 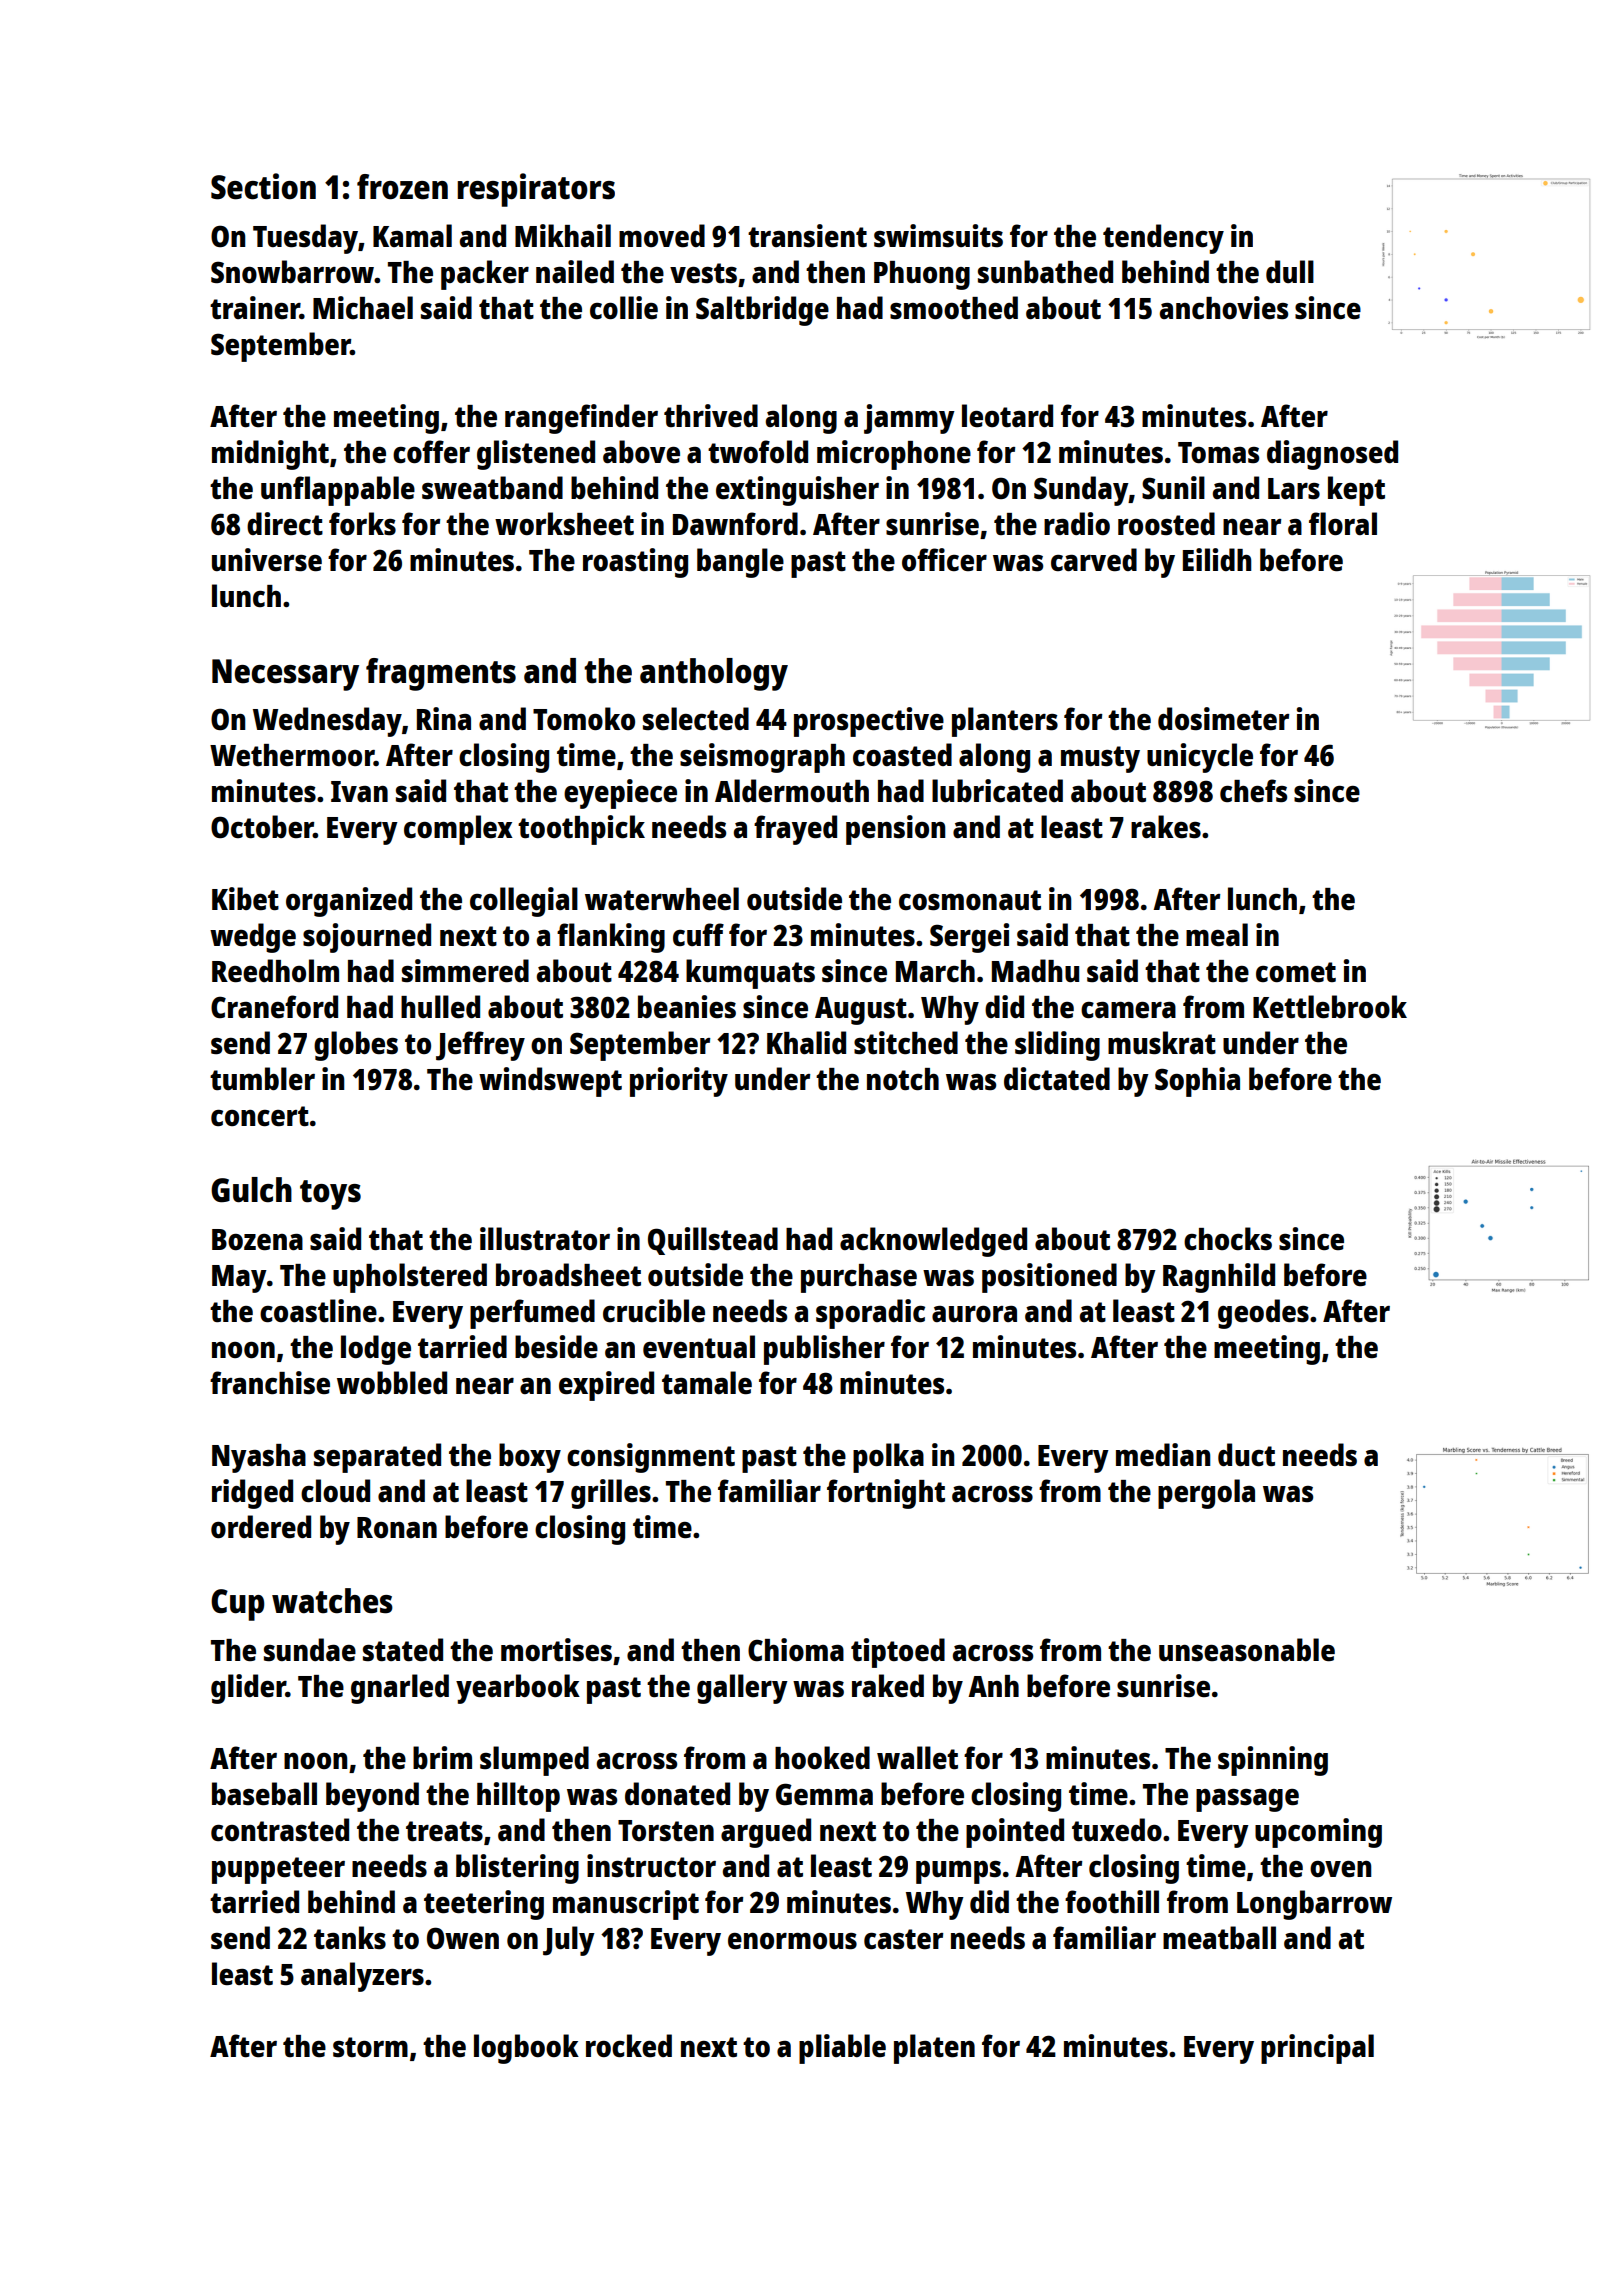 I want to click on coastline, so click(x=318, y=1311).
